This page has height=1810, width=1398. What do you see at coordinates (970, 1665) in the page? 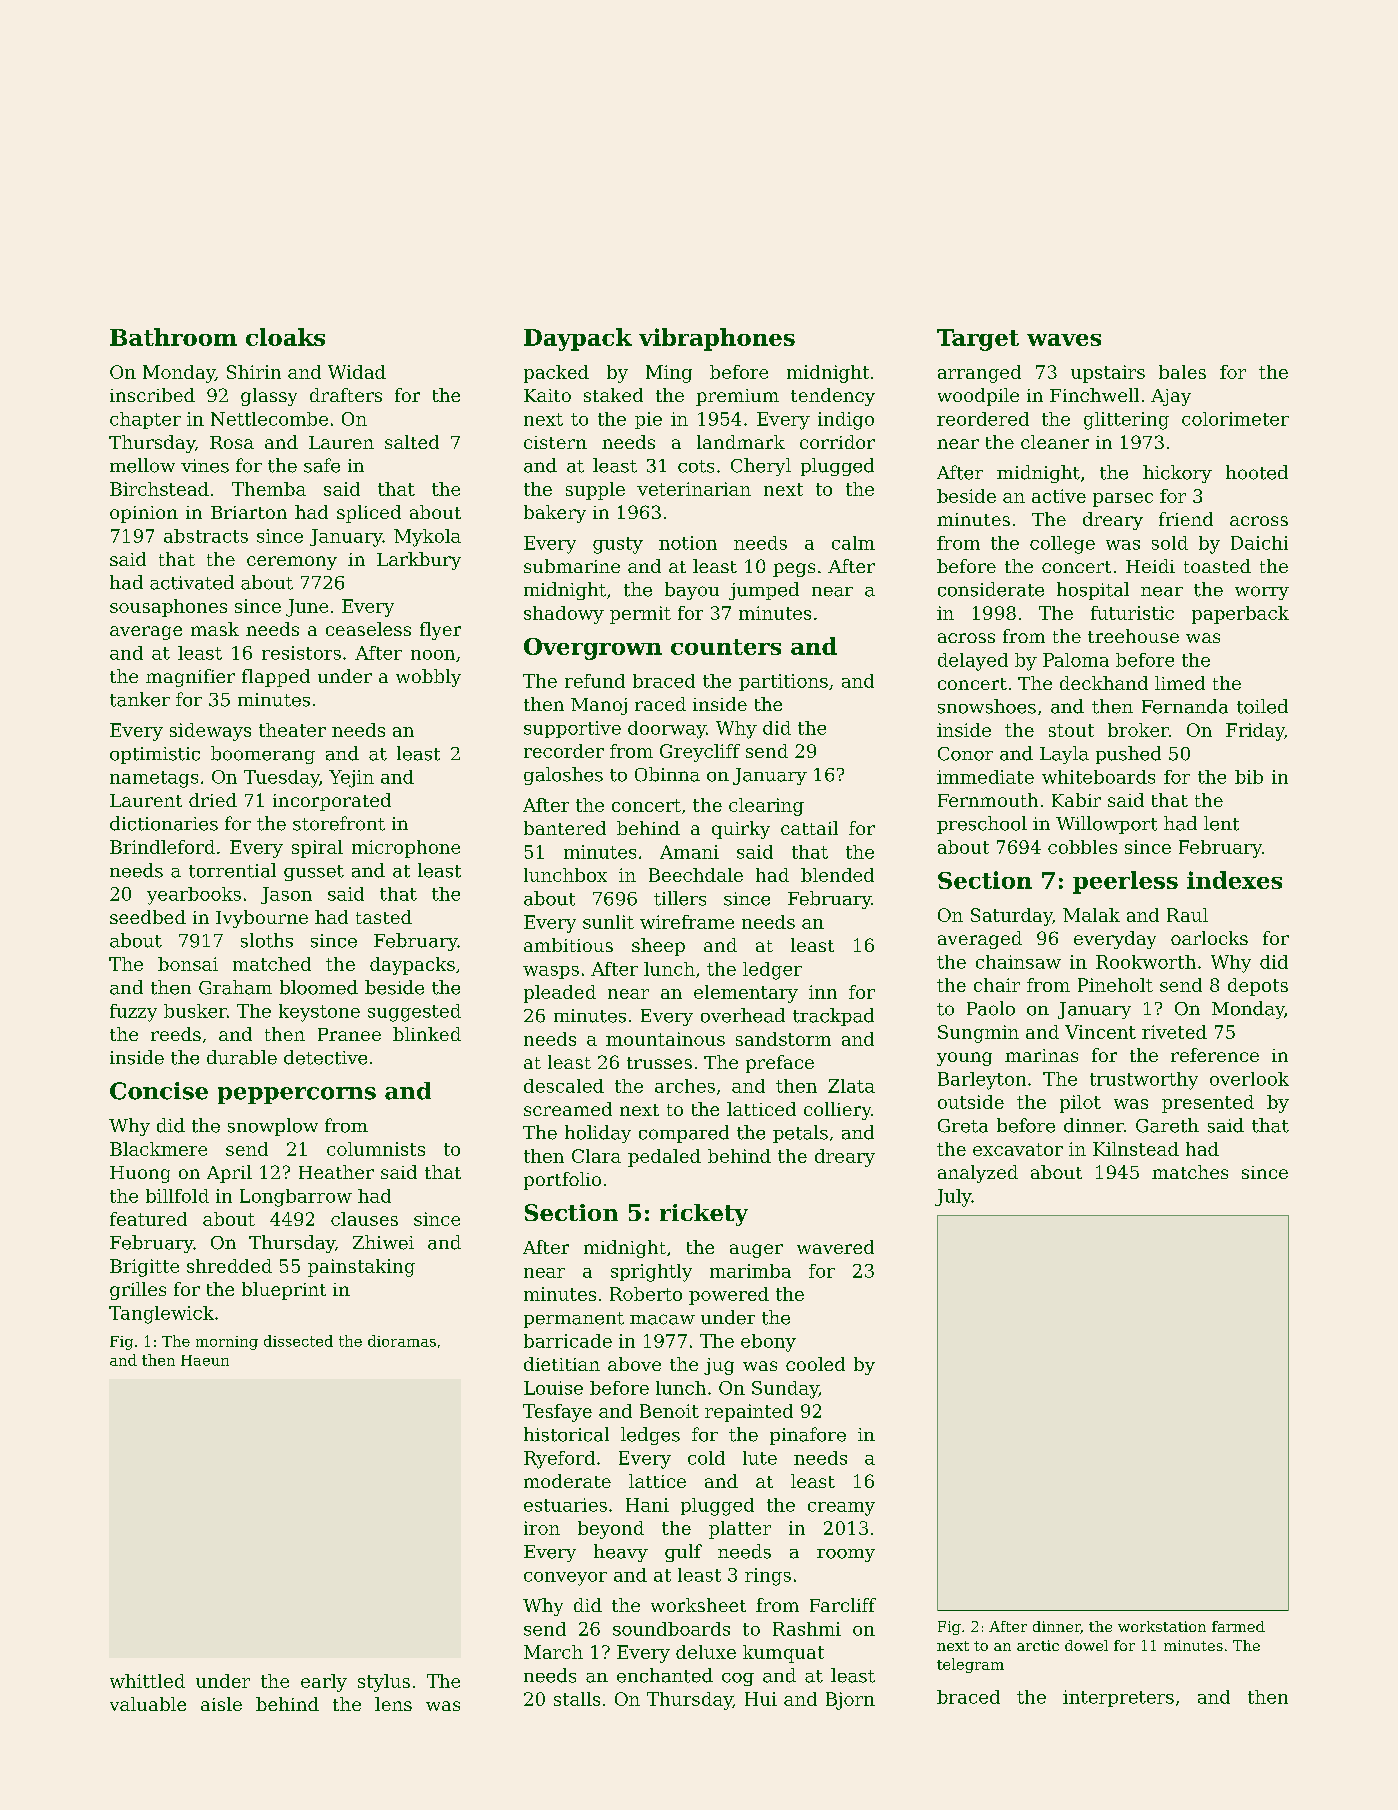
I see `telegram` at bounding box center [970, 1665].
